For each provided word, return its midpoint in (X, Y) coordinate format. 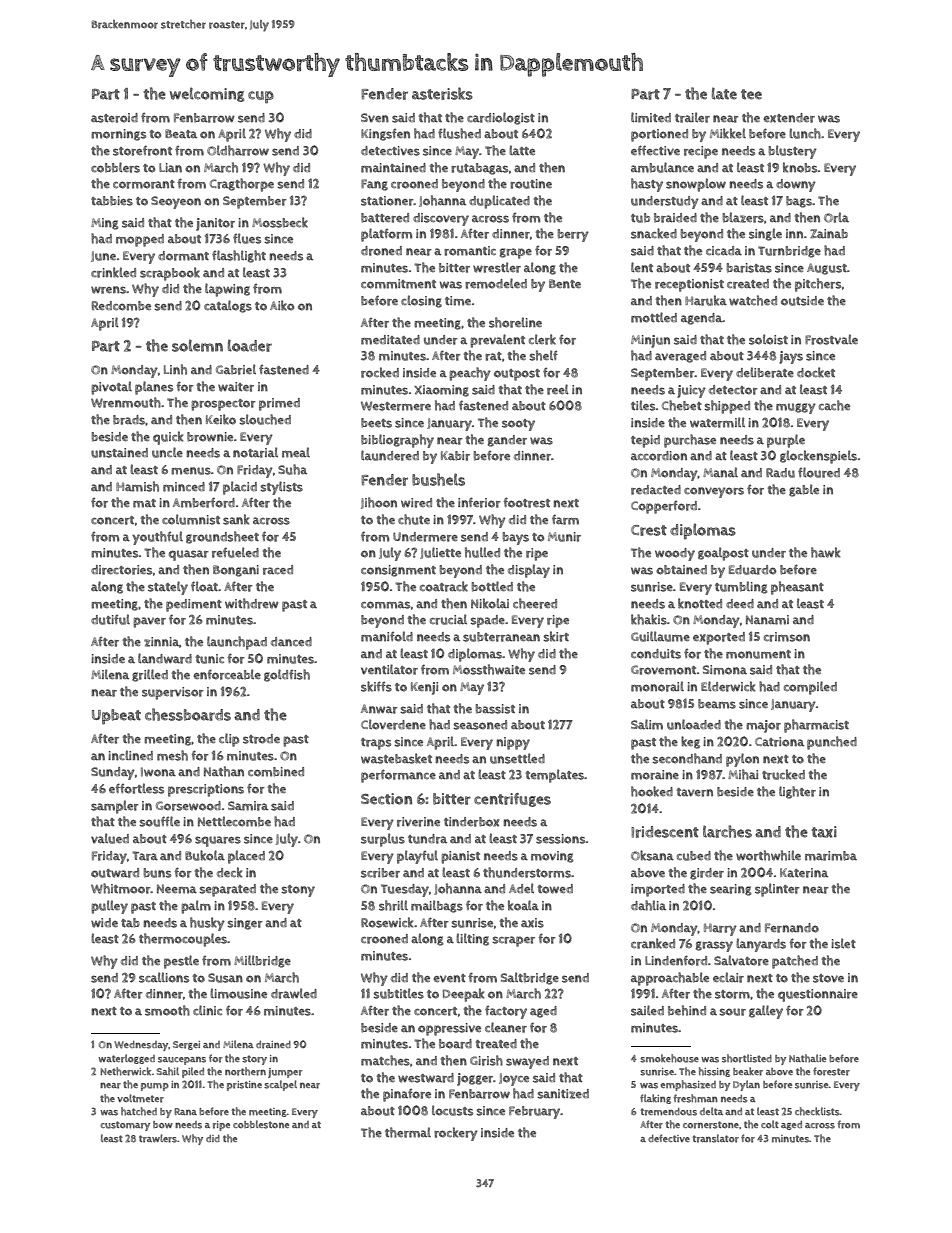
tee (751, 94)
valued (110, 838)
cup (261, 97)
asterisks (442, 93)
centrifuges (512, 800)
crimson (787, 637)
